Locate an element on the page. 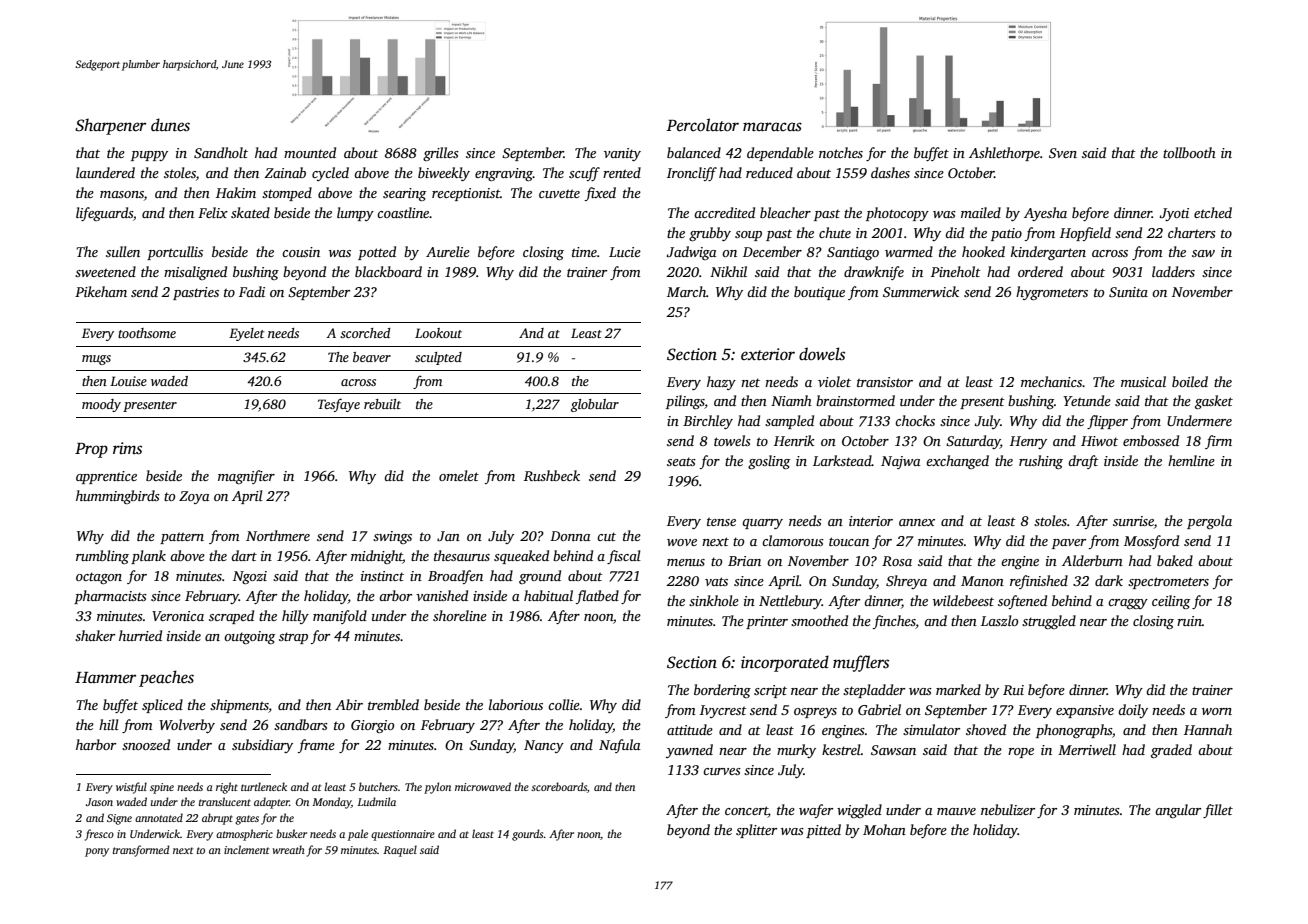  tense is located at coordinates (721, 521).
